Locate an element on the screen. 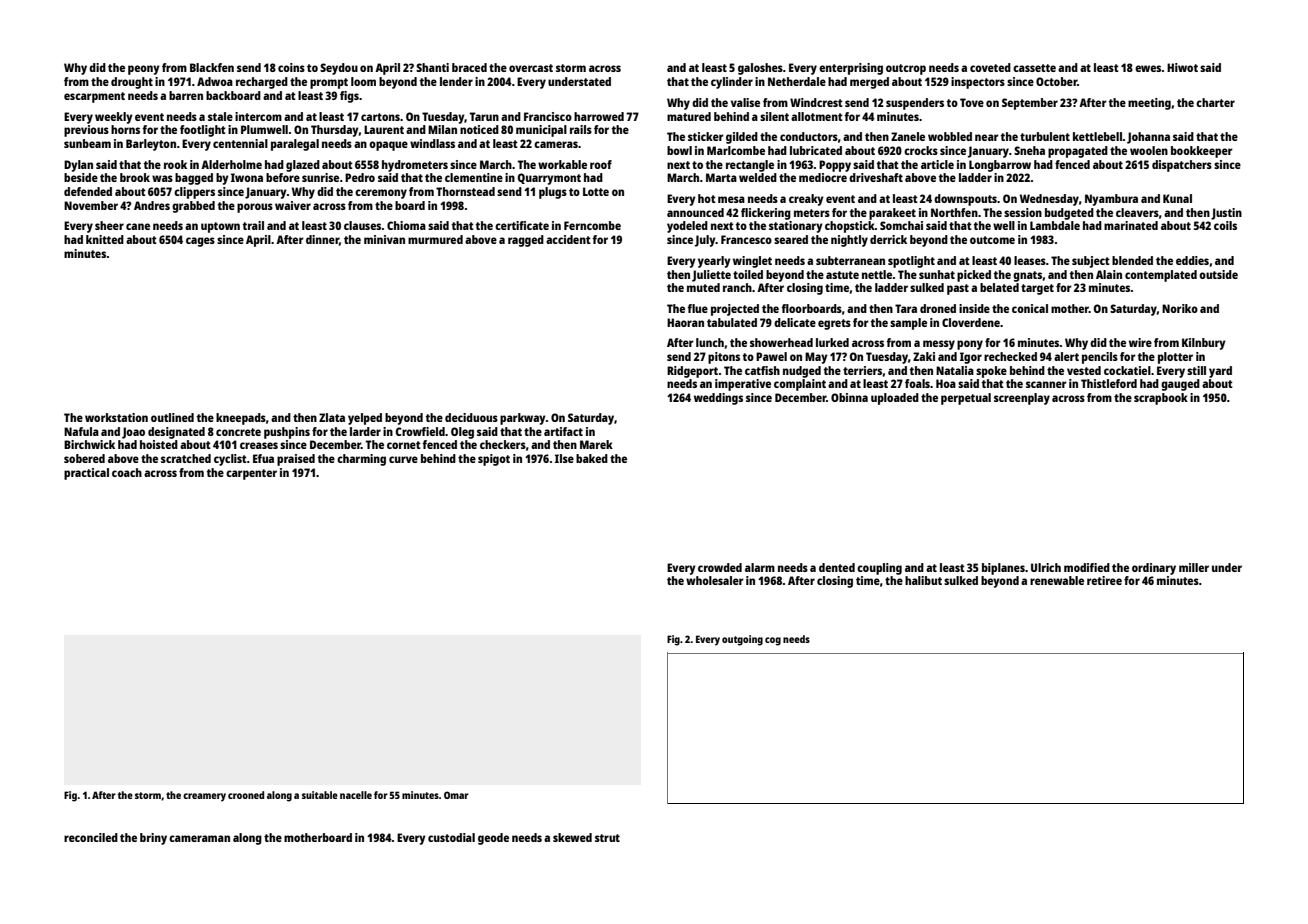 Image resolution: width=1308 pixels, height=924 pixels. curve is located at coordinates (403, 459).
